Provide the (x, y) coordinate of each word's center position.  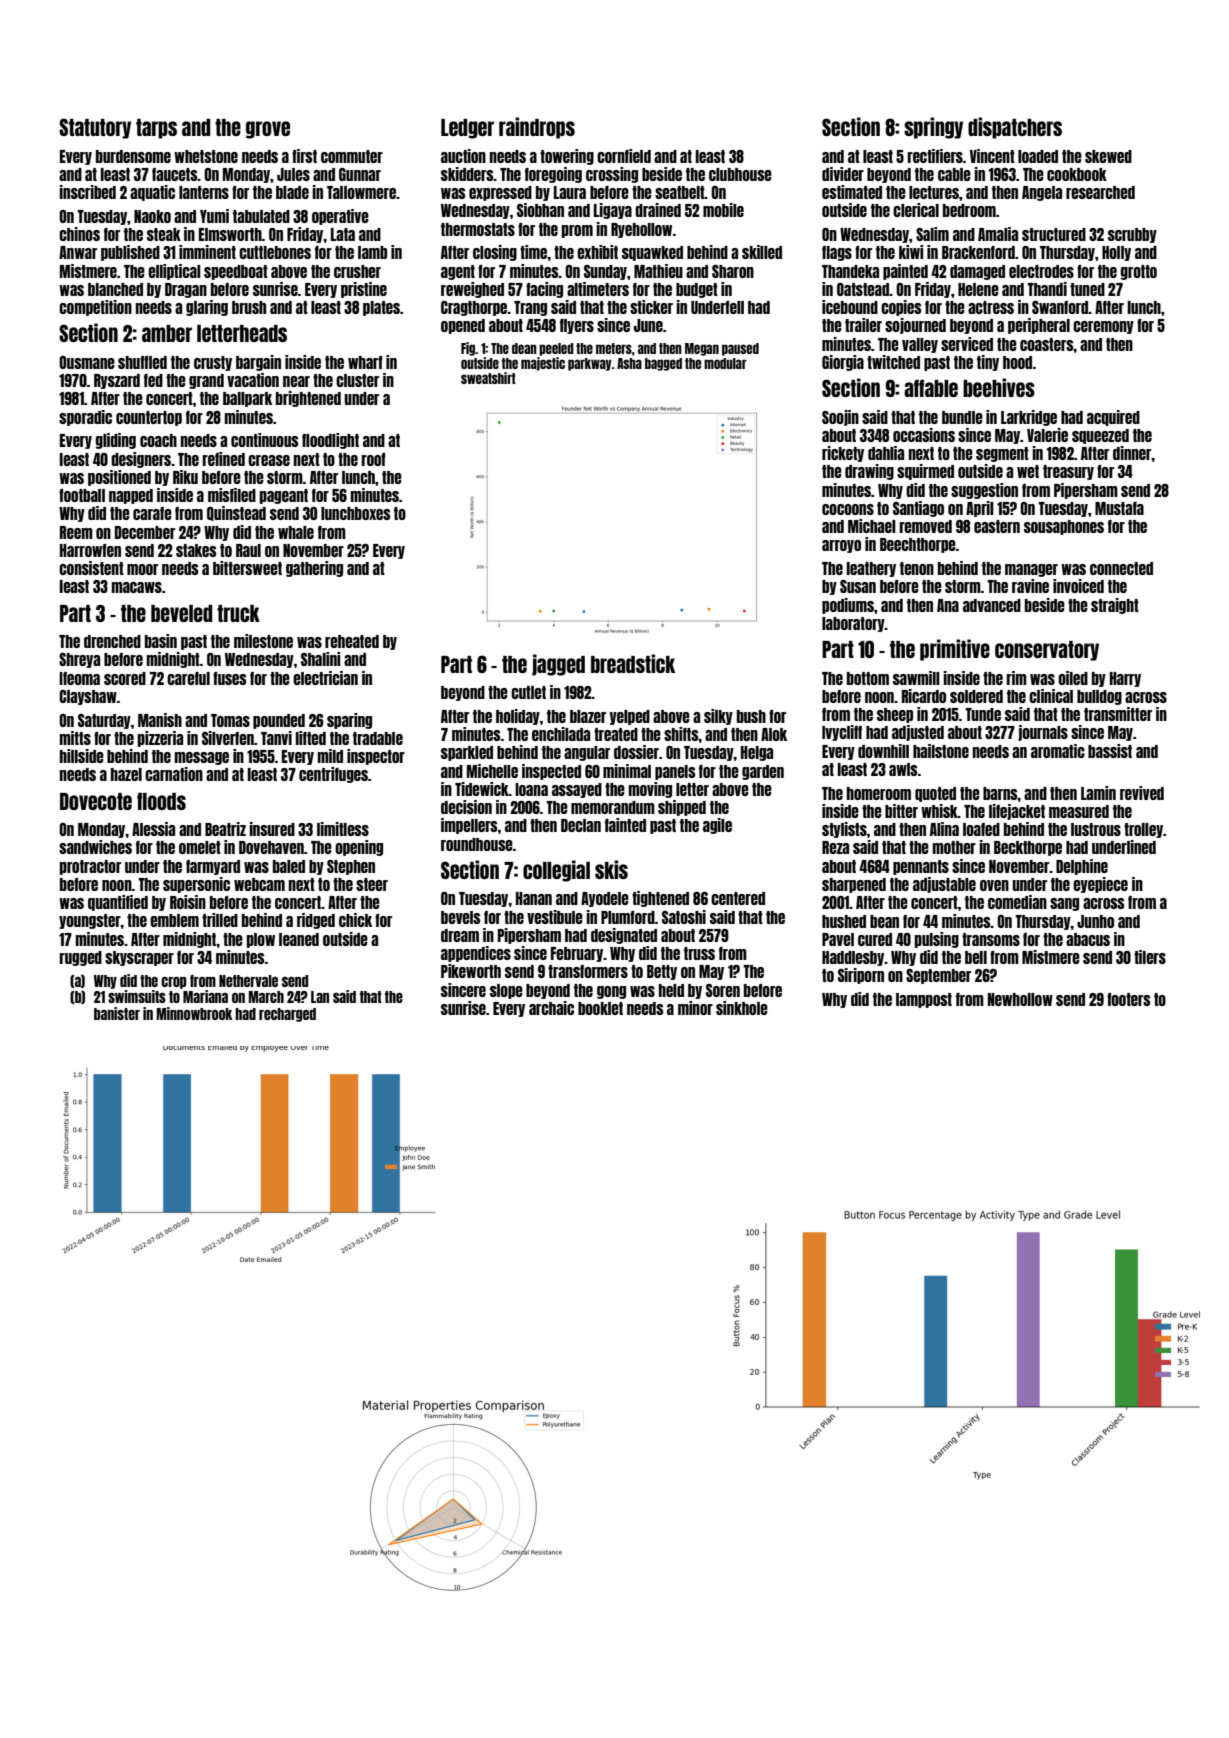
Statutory (95, 128)
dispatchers (1015, 128)
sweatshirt (488, 378)
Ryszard (117, 381)
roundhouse (477, 844)
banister (117, 1013)
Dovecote (96, 801)
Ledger (467, 129)
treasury (1068, 472)
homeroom (879, 793)
